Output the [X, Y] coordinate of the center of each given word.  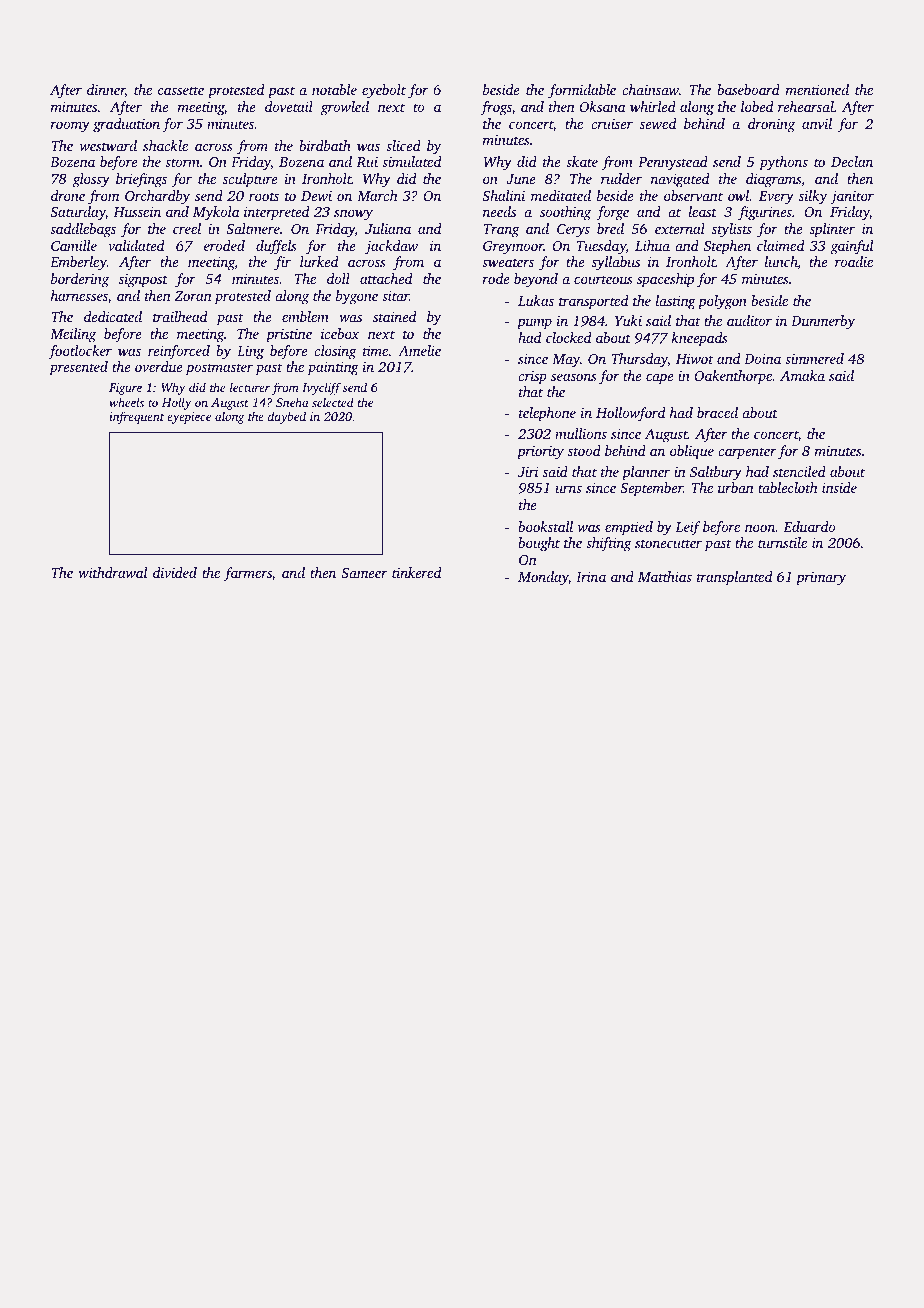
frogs [496, 108]
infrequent [137, 417]
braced [717, 412]
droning [771, 125]
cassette [181, 90]
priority [540, 453]
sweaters [508, 262]
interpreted [276, 213]
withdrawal [112, 572]
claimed [780, 245]
